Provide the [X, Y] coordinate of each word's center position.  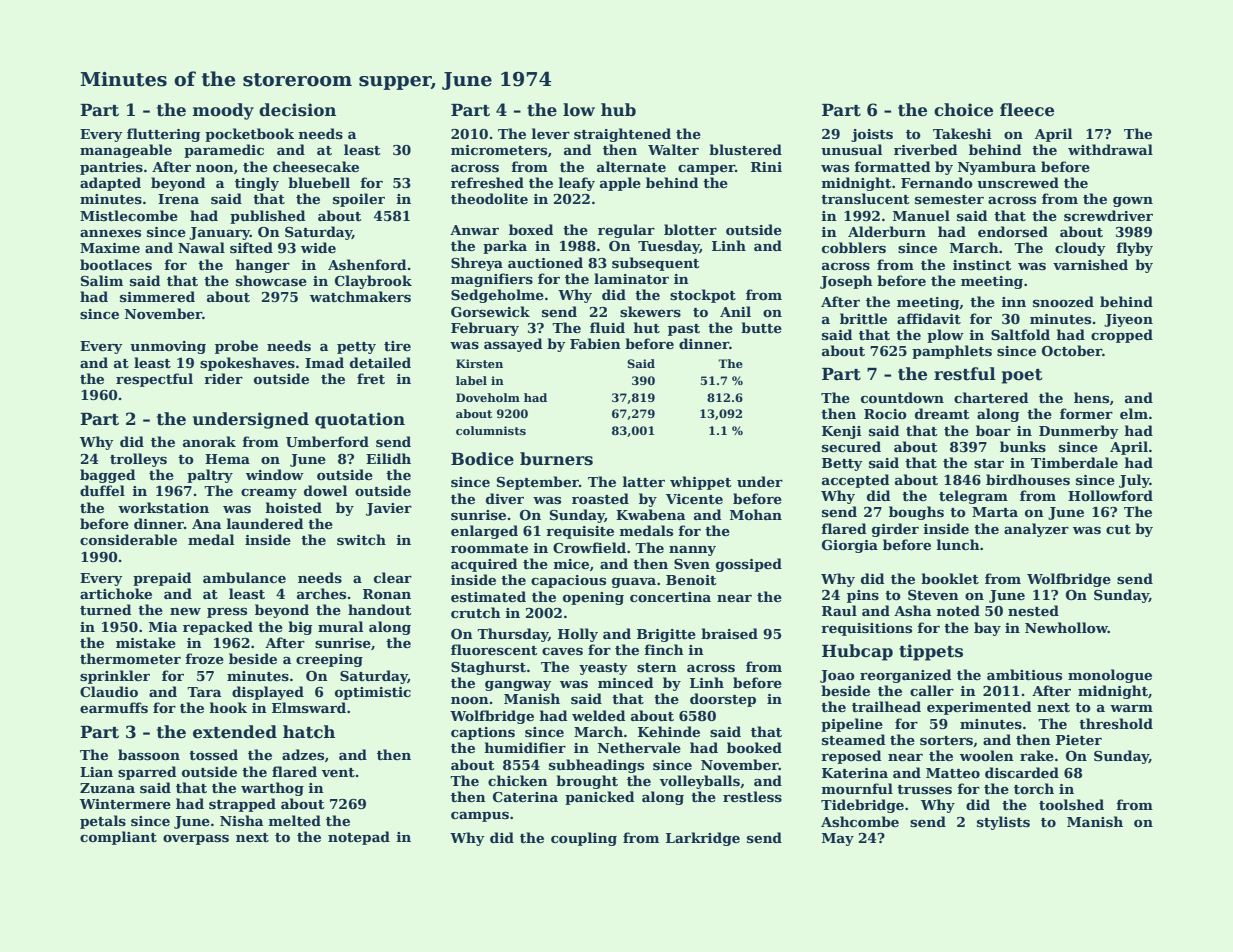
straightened [622, 135]
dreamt [942, 413]
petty [356, 348]
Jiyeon [1128, 320]
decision [297, 110]
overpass [196, 840]
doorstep [723, 700]
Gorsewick [490, 311]
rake [1037, 755]
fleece [1027, 110]
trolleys [138, 460]
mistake [146, 642]
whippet [700, 483]
